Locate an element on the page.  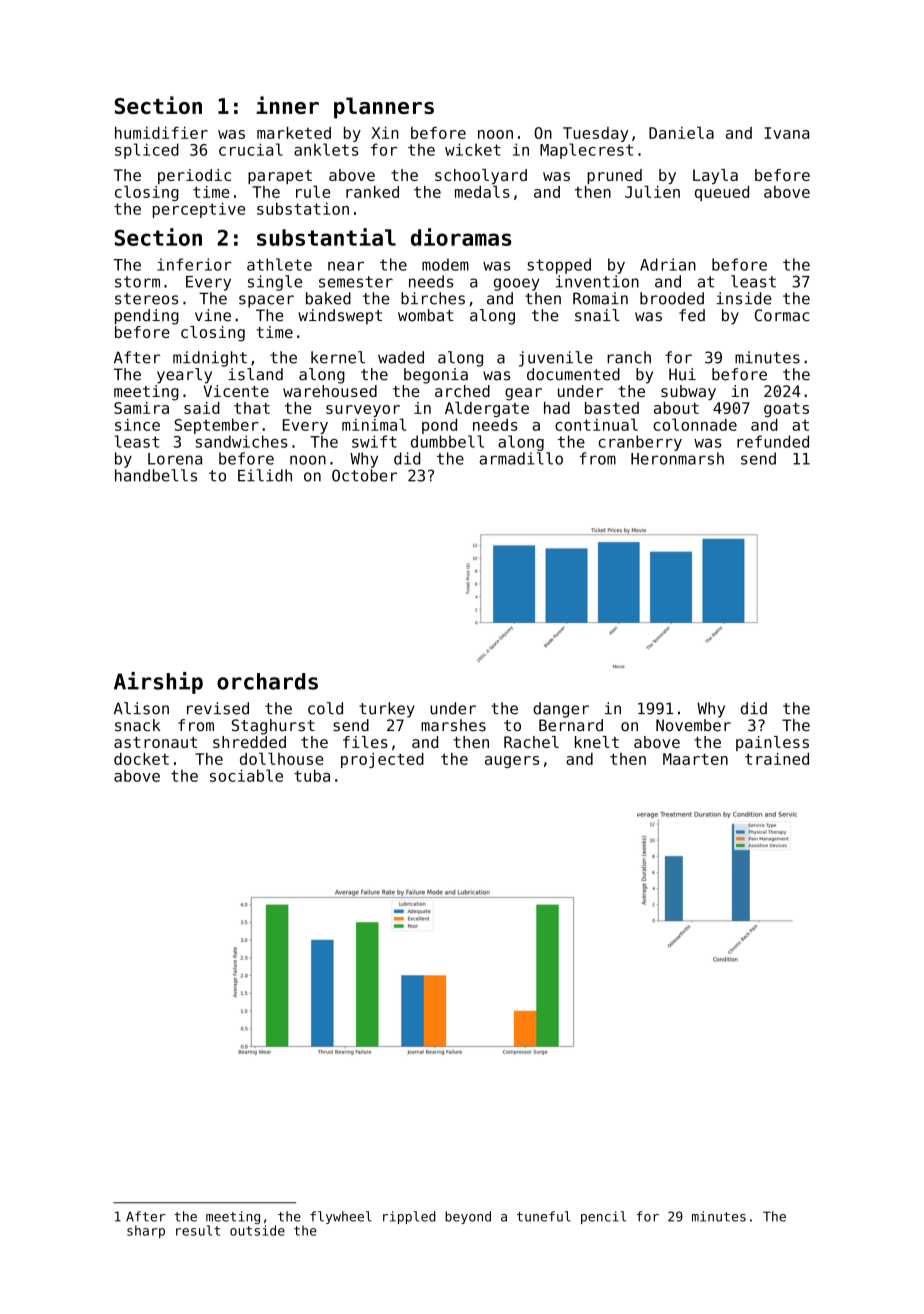
parapet is located at coordinates (280, 177).
